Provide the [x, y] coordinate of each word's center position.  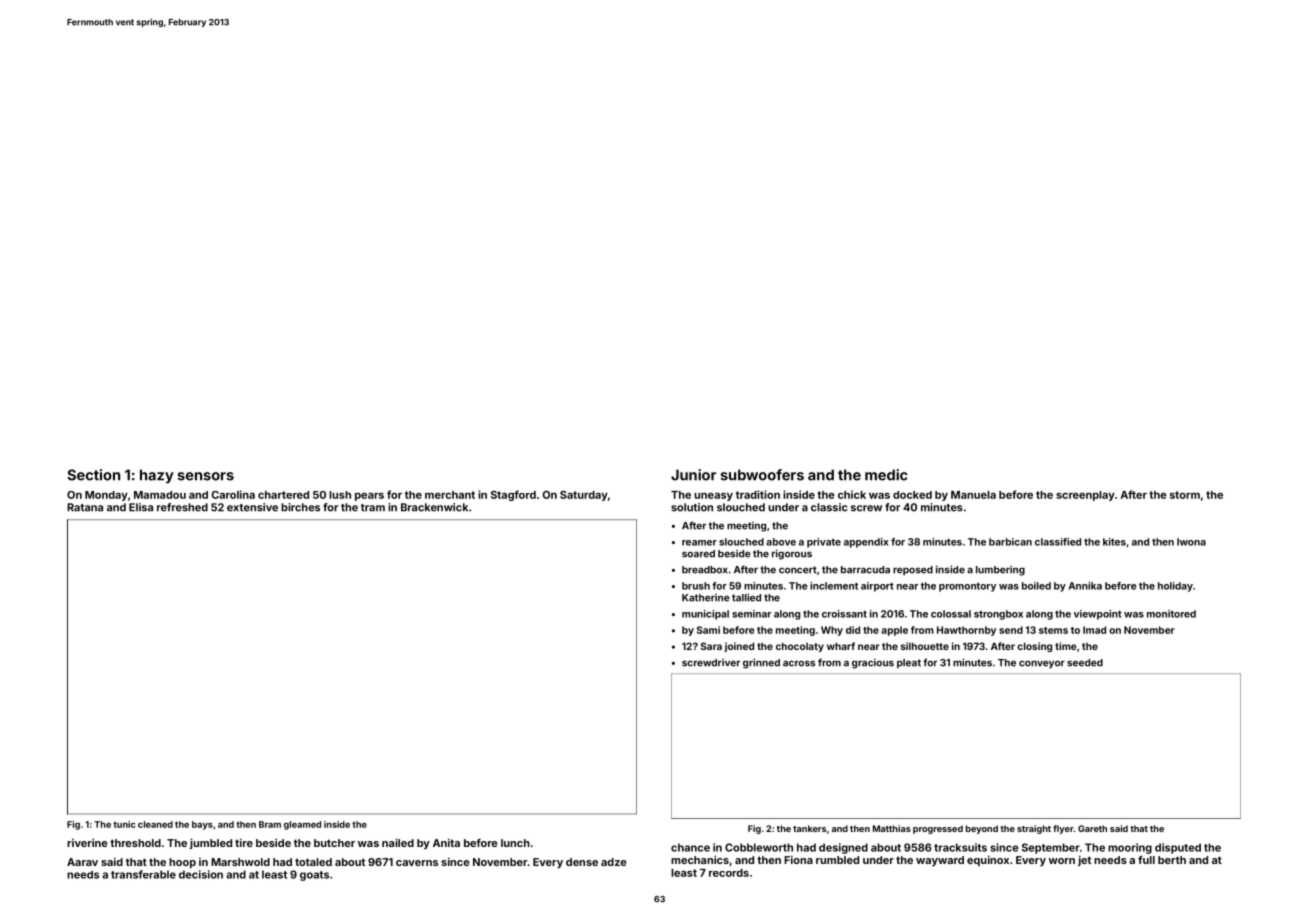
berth [1172, 860]
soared [698, 554]
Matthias [892, 828]
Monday [106, 496]
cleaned [155, 824]
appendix [866, 543]
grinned [761, 663]
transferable [143, 874]
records [729, 873]
